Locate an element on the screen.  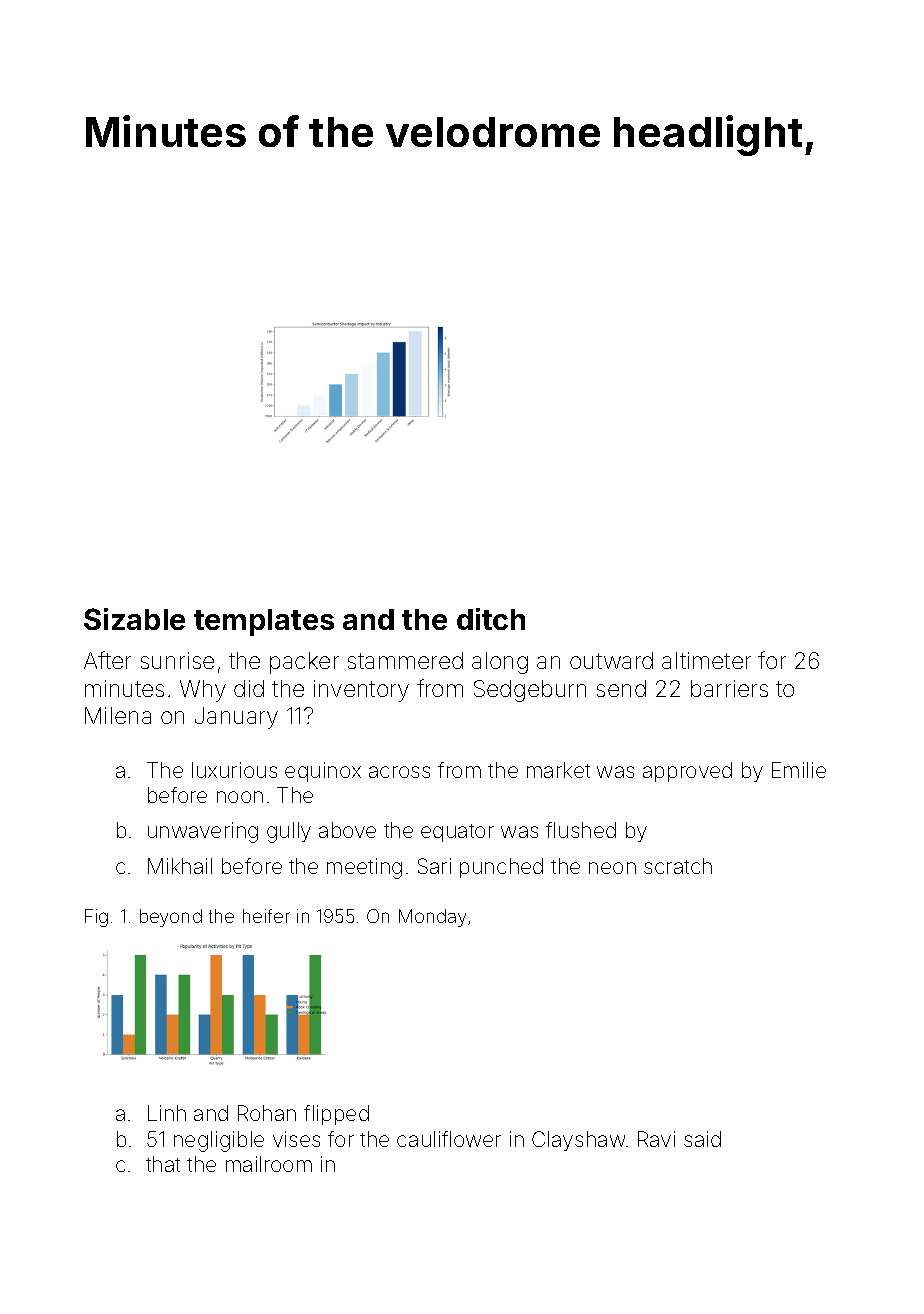
equinox is located at coordinates (323, 772).
